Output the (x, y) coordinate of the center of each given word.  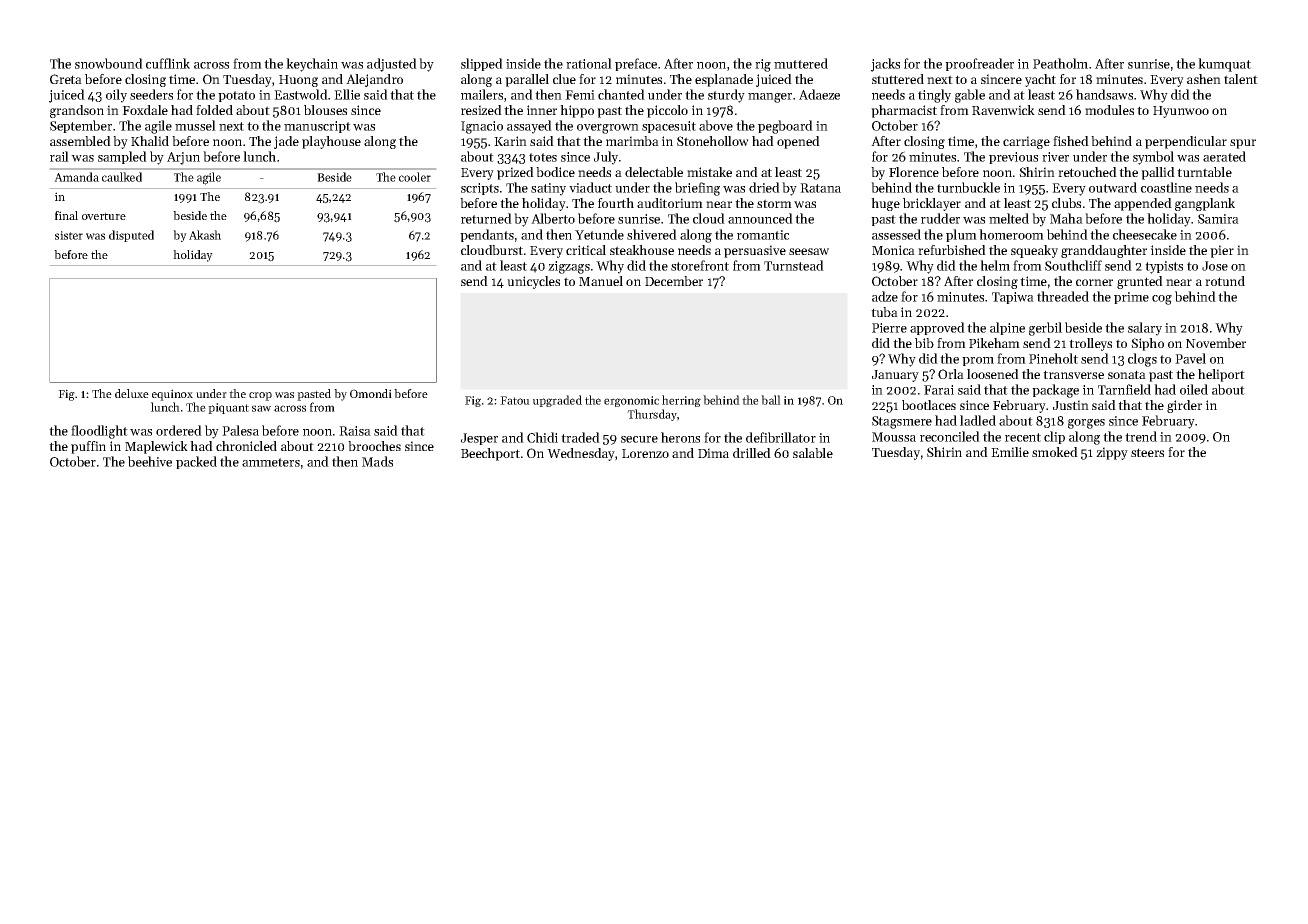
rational (589, 63)
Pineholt (1053, 358)
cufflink (168, 63)
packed (196, 462)
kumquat (1224, 65)
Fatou (515, 400)
